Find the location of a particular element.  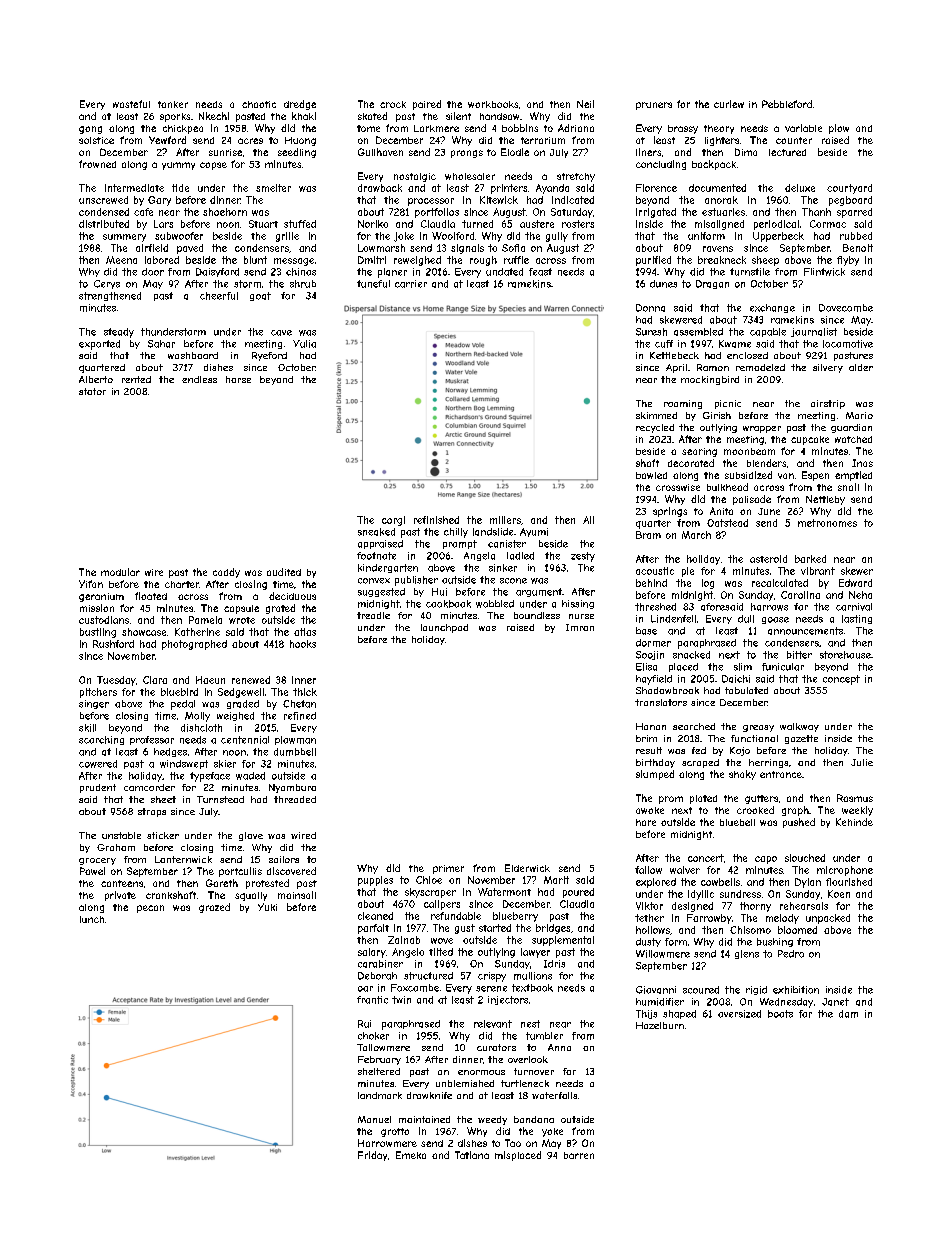

tanker is located at coordinates (173, 104).
